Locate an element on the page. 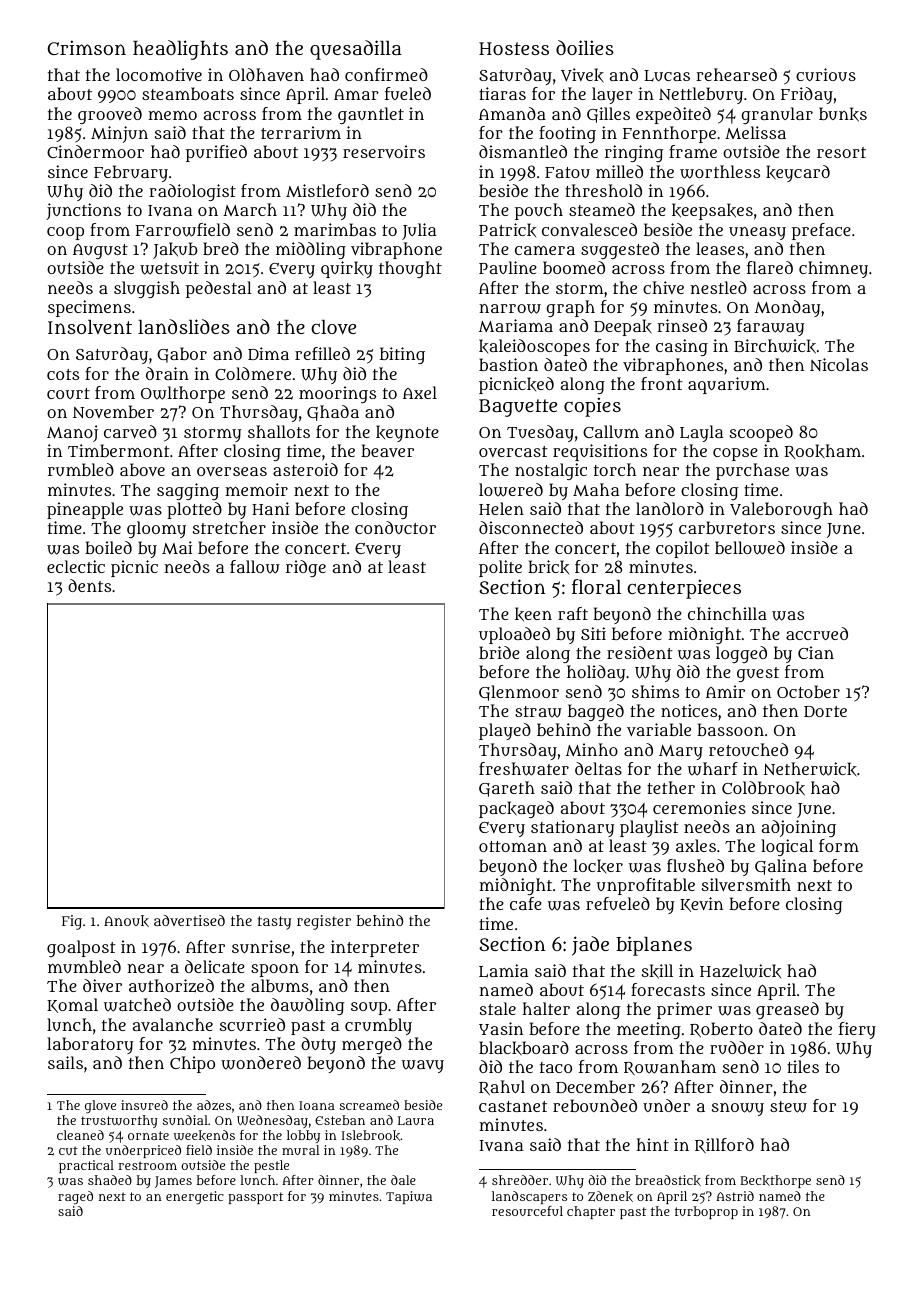  sunrise is located at coordinates (261, 946).
